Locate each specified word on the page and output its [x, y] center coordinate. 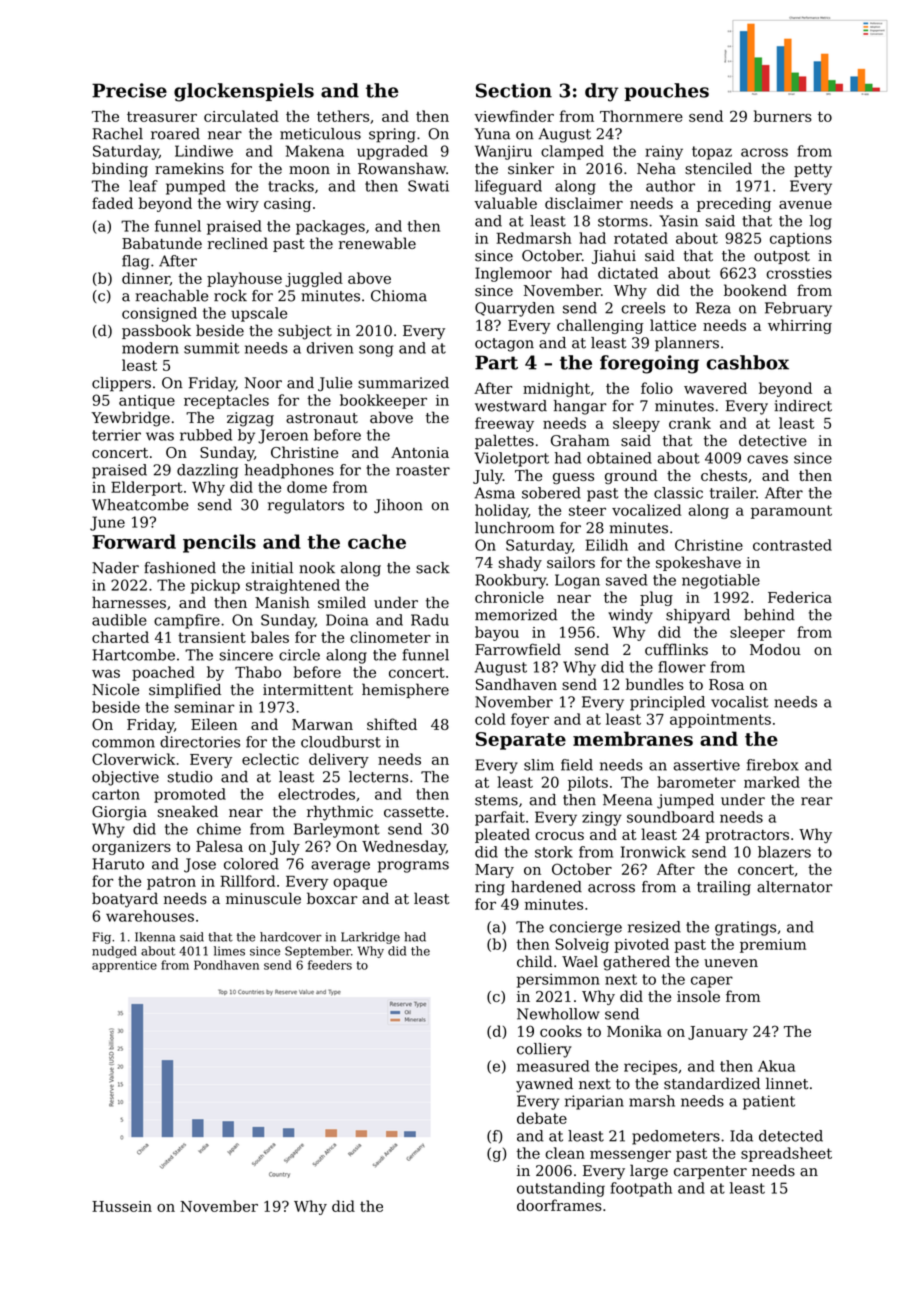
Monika [634, 1031]
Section [514, 90]
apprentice [124, 966]
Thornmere [641, 116]
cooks [561, 1031]
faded [112, 203]
